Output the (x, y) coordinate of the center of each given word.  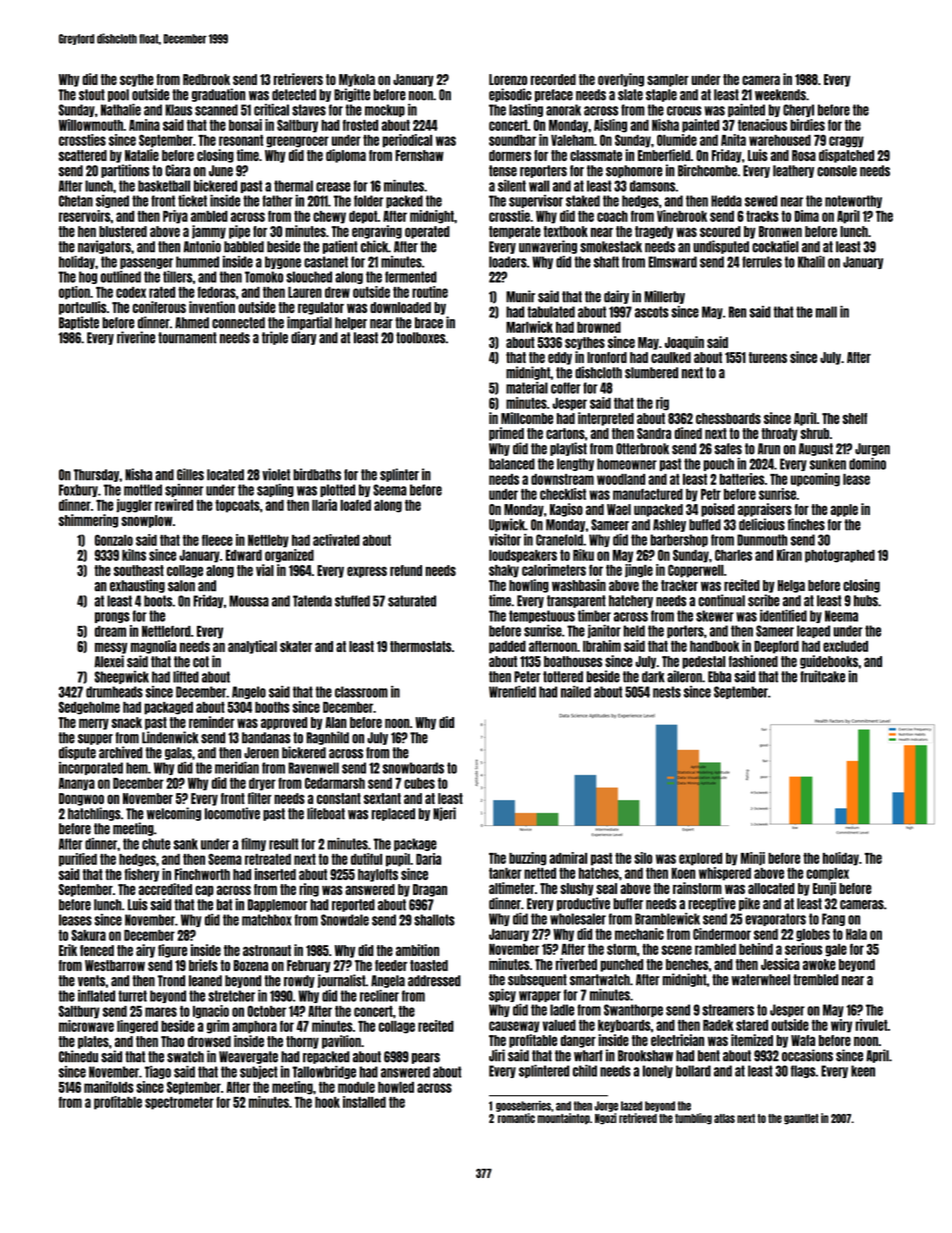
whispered (725, 874)
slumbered (651, 373)
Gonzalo (114, 540)
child (585, 1071)
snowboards (413, 768)
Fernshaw (419, 155)
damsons (652, 186)
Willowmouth (91, 125)
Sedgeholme (89, 708)
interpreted (606, 419)
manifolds (109, 1087)
